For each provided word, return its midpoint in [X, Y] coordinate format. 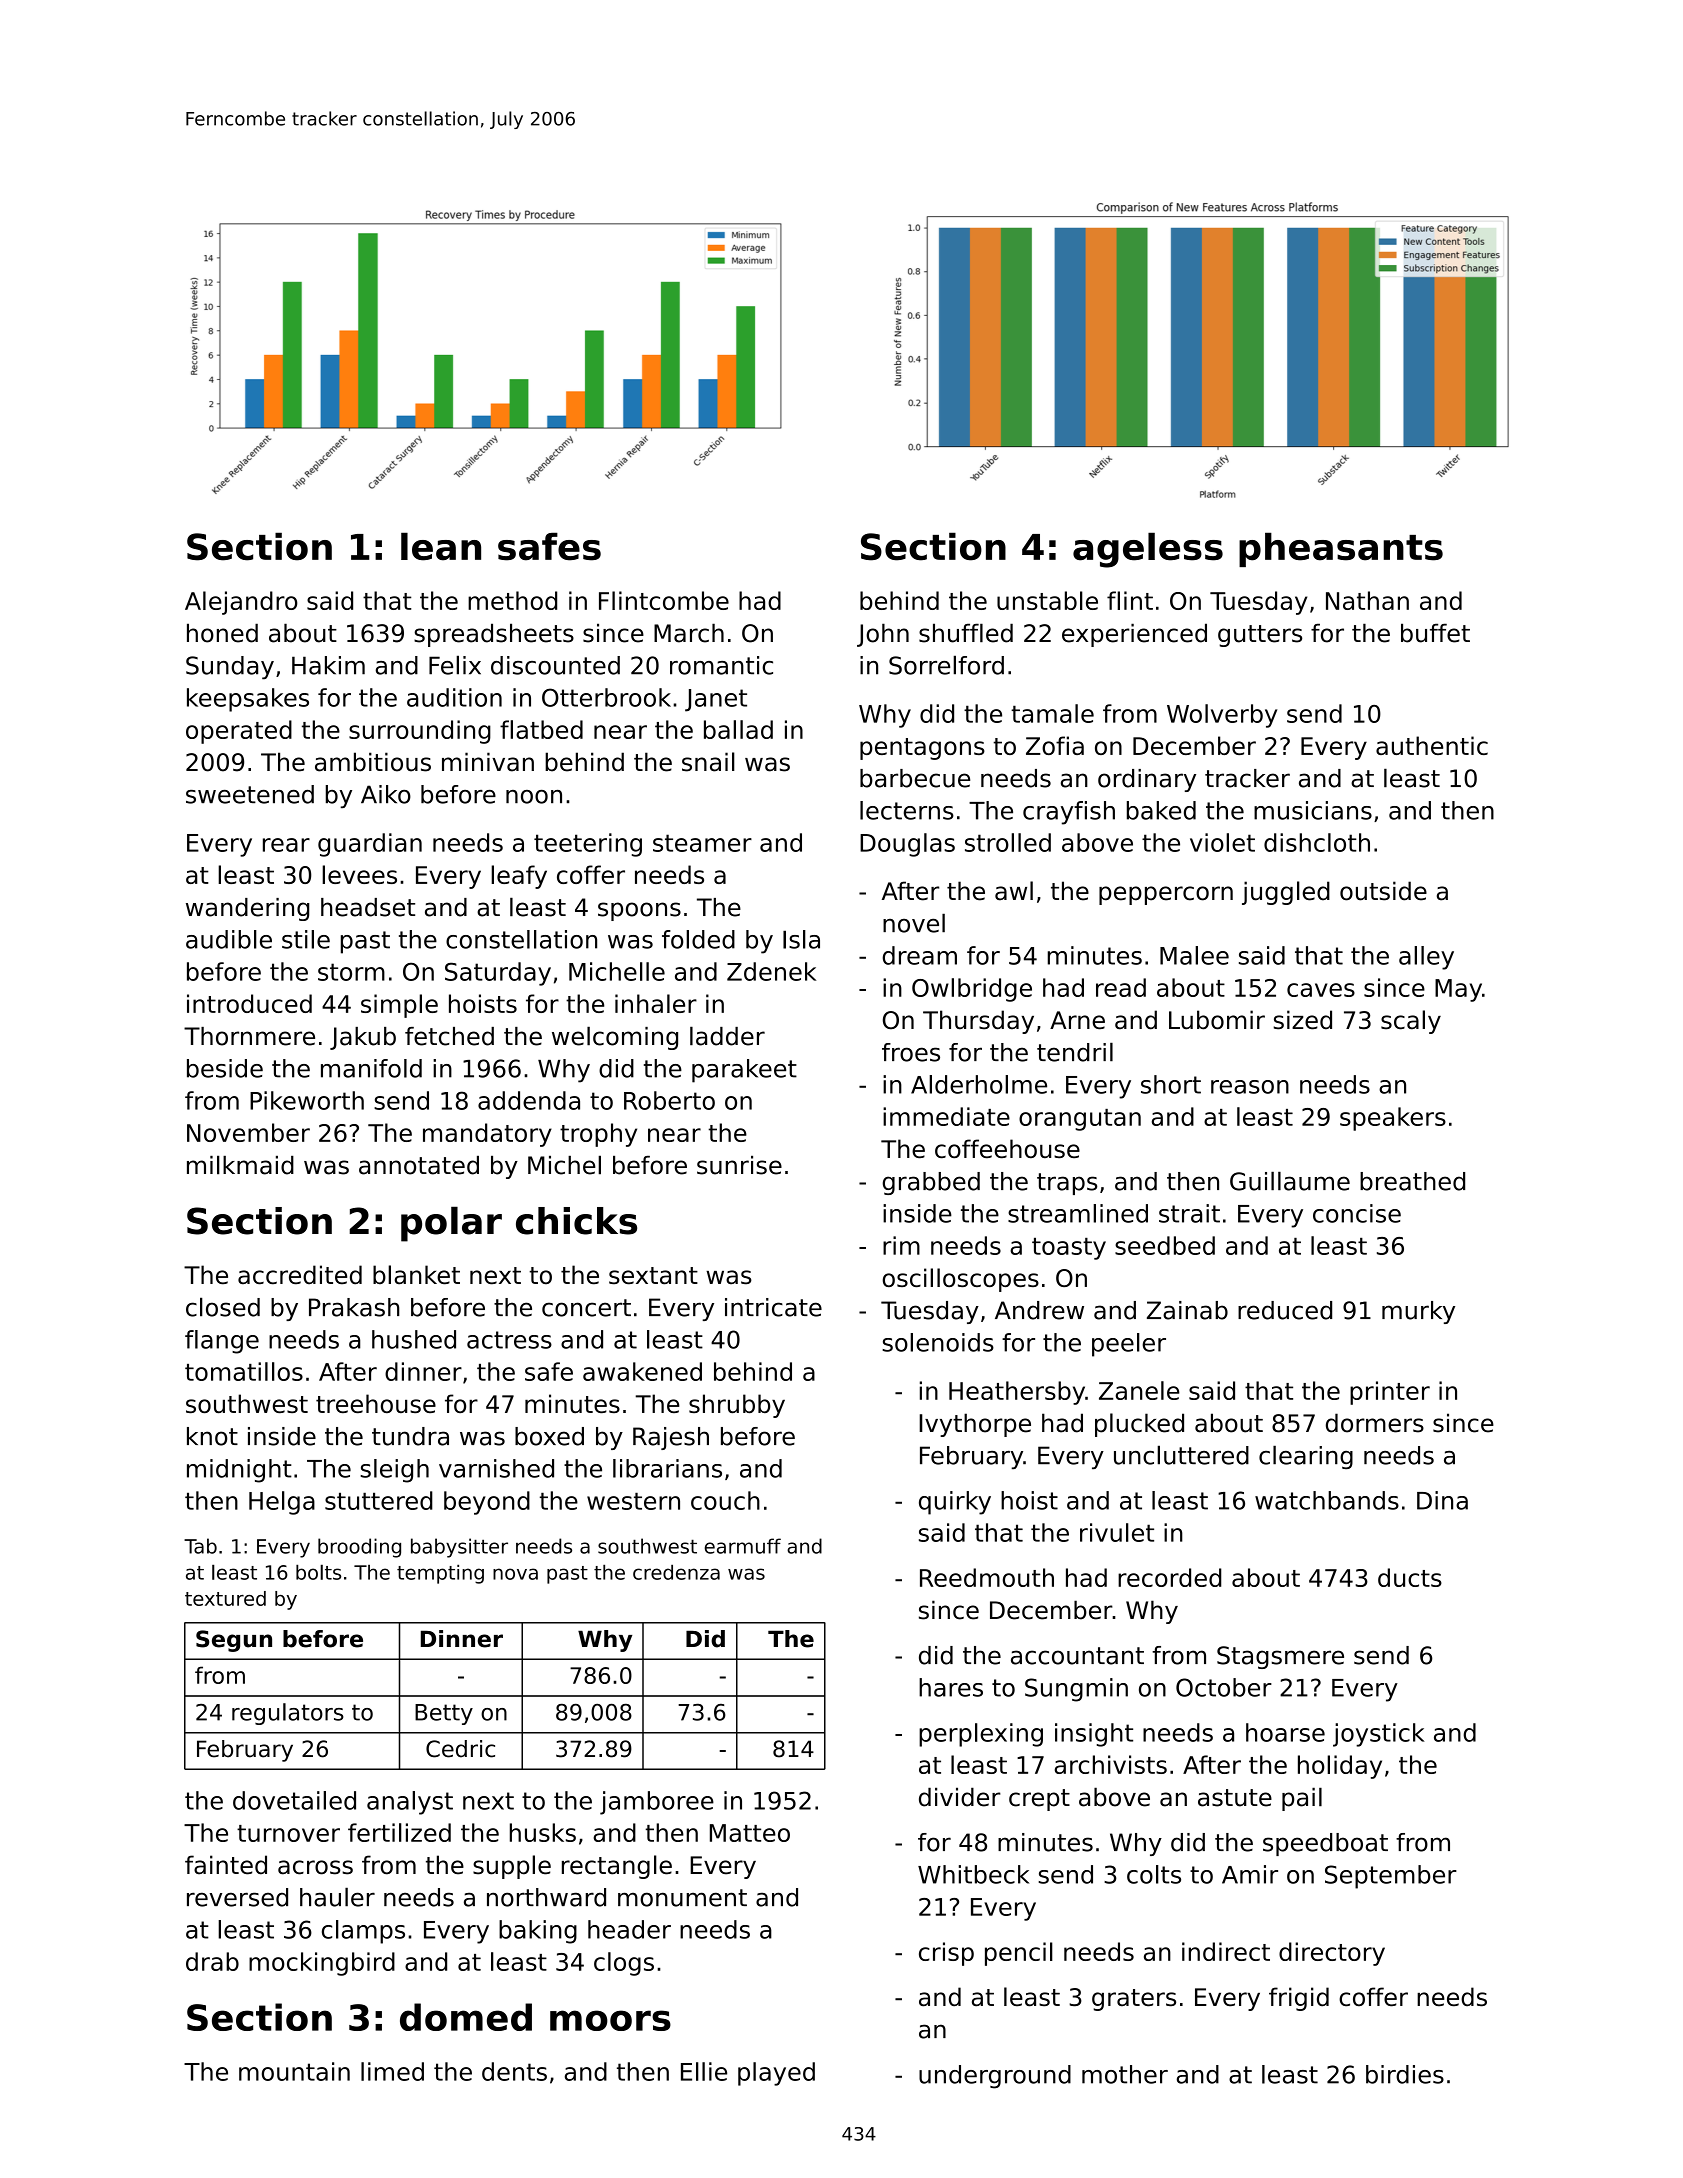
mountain [294, 2071]
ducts [1410, 1577]
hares [951, 1687]
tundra [410, 1436]
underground [995, 2077]
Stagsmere [1280, 1657]
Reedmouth [987, 1577]
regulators [288, 1714]
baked [1161, 810]
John [883, 635]
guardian [370, 845]
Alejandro [241, 603]
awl [1014, 891]
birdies [1405, 2074]
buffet [1435, 633]
